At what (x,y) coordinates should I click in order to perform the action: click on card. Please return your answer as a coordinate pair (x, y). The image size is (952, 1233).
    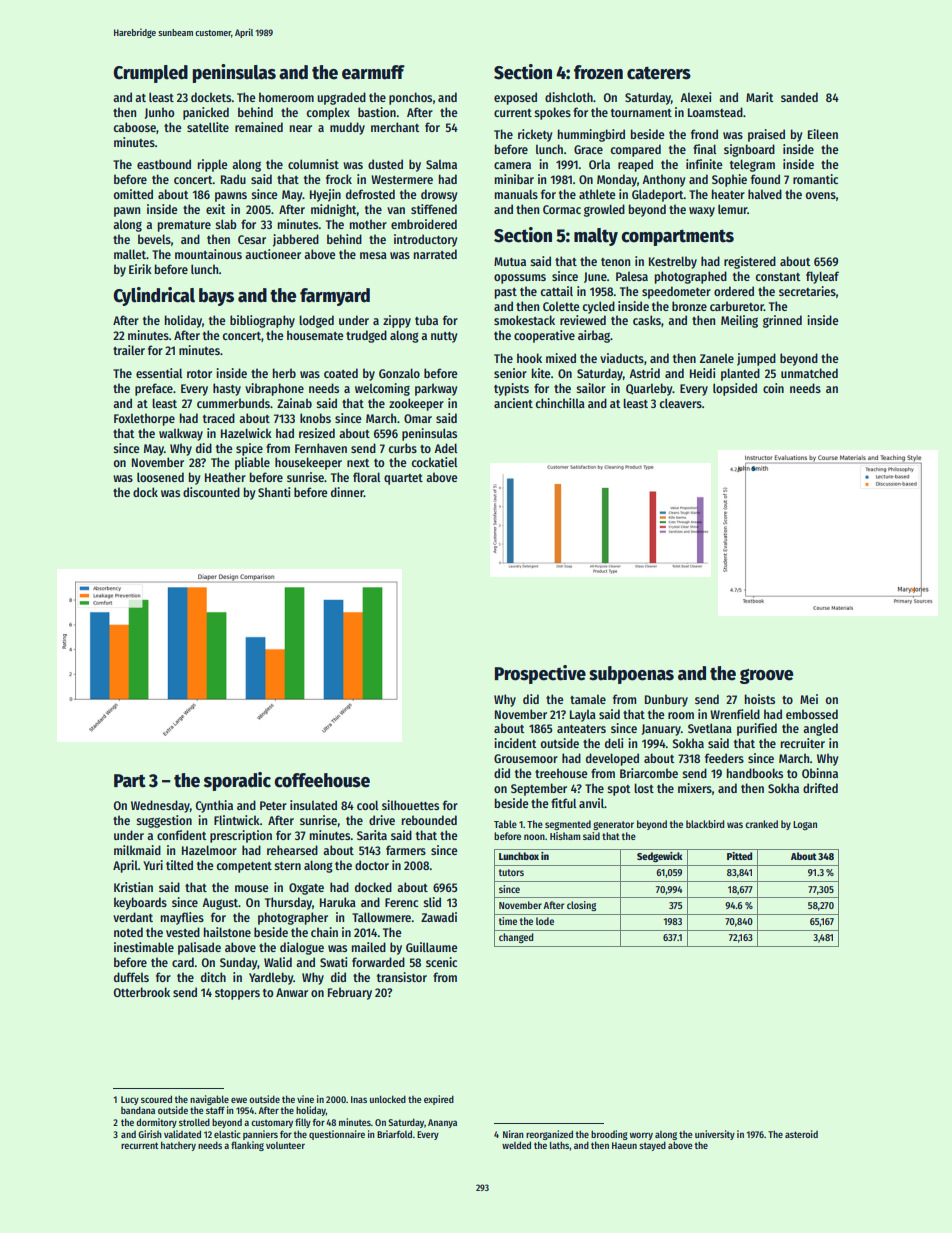
    Looking at the image, I should click on (183, 962).
